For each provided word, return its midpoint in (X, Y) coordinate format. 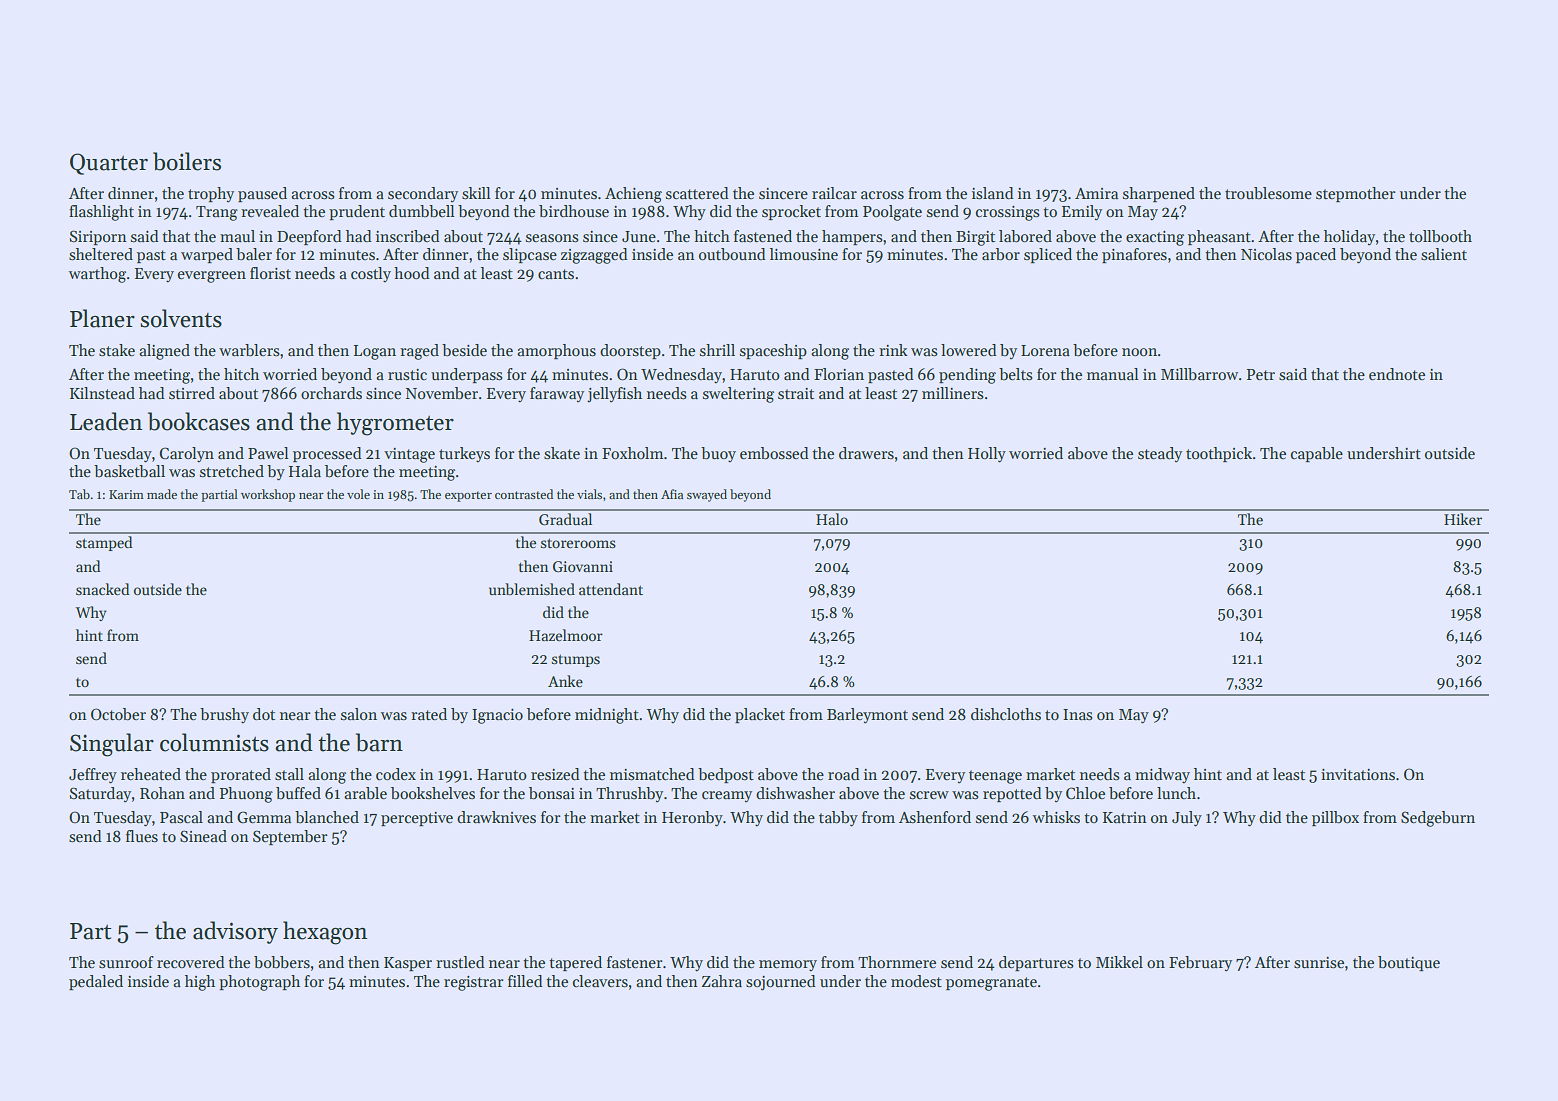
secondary (423, 194)
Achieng (633, 195)
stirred (192, 393)
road (844, 774)
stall (289, 774)
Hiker (1463, 519)
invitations (1358, 774)
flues (142, 836)
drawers (866, 453)
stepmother (1356, 194)
